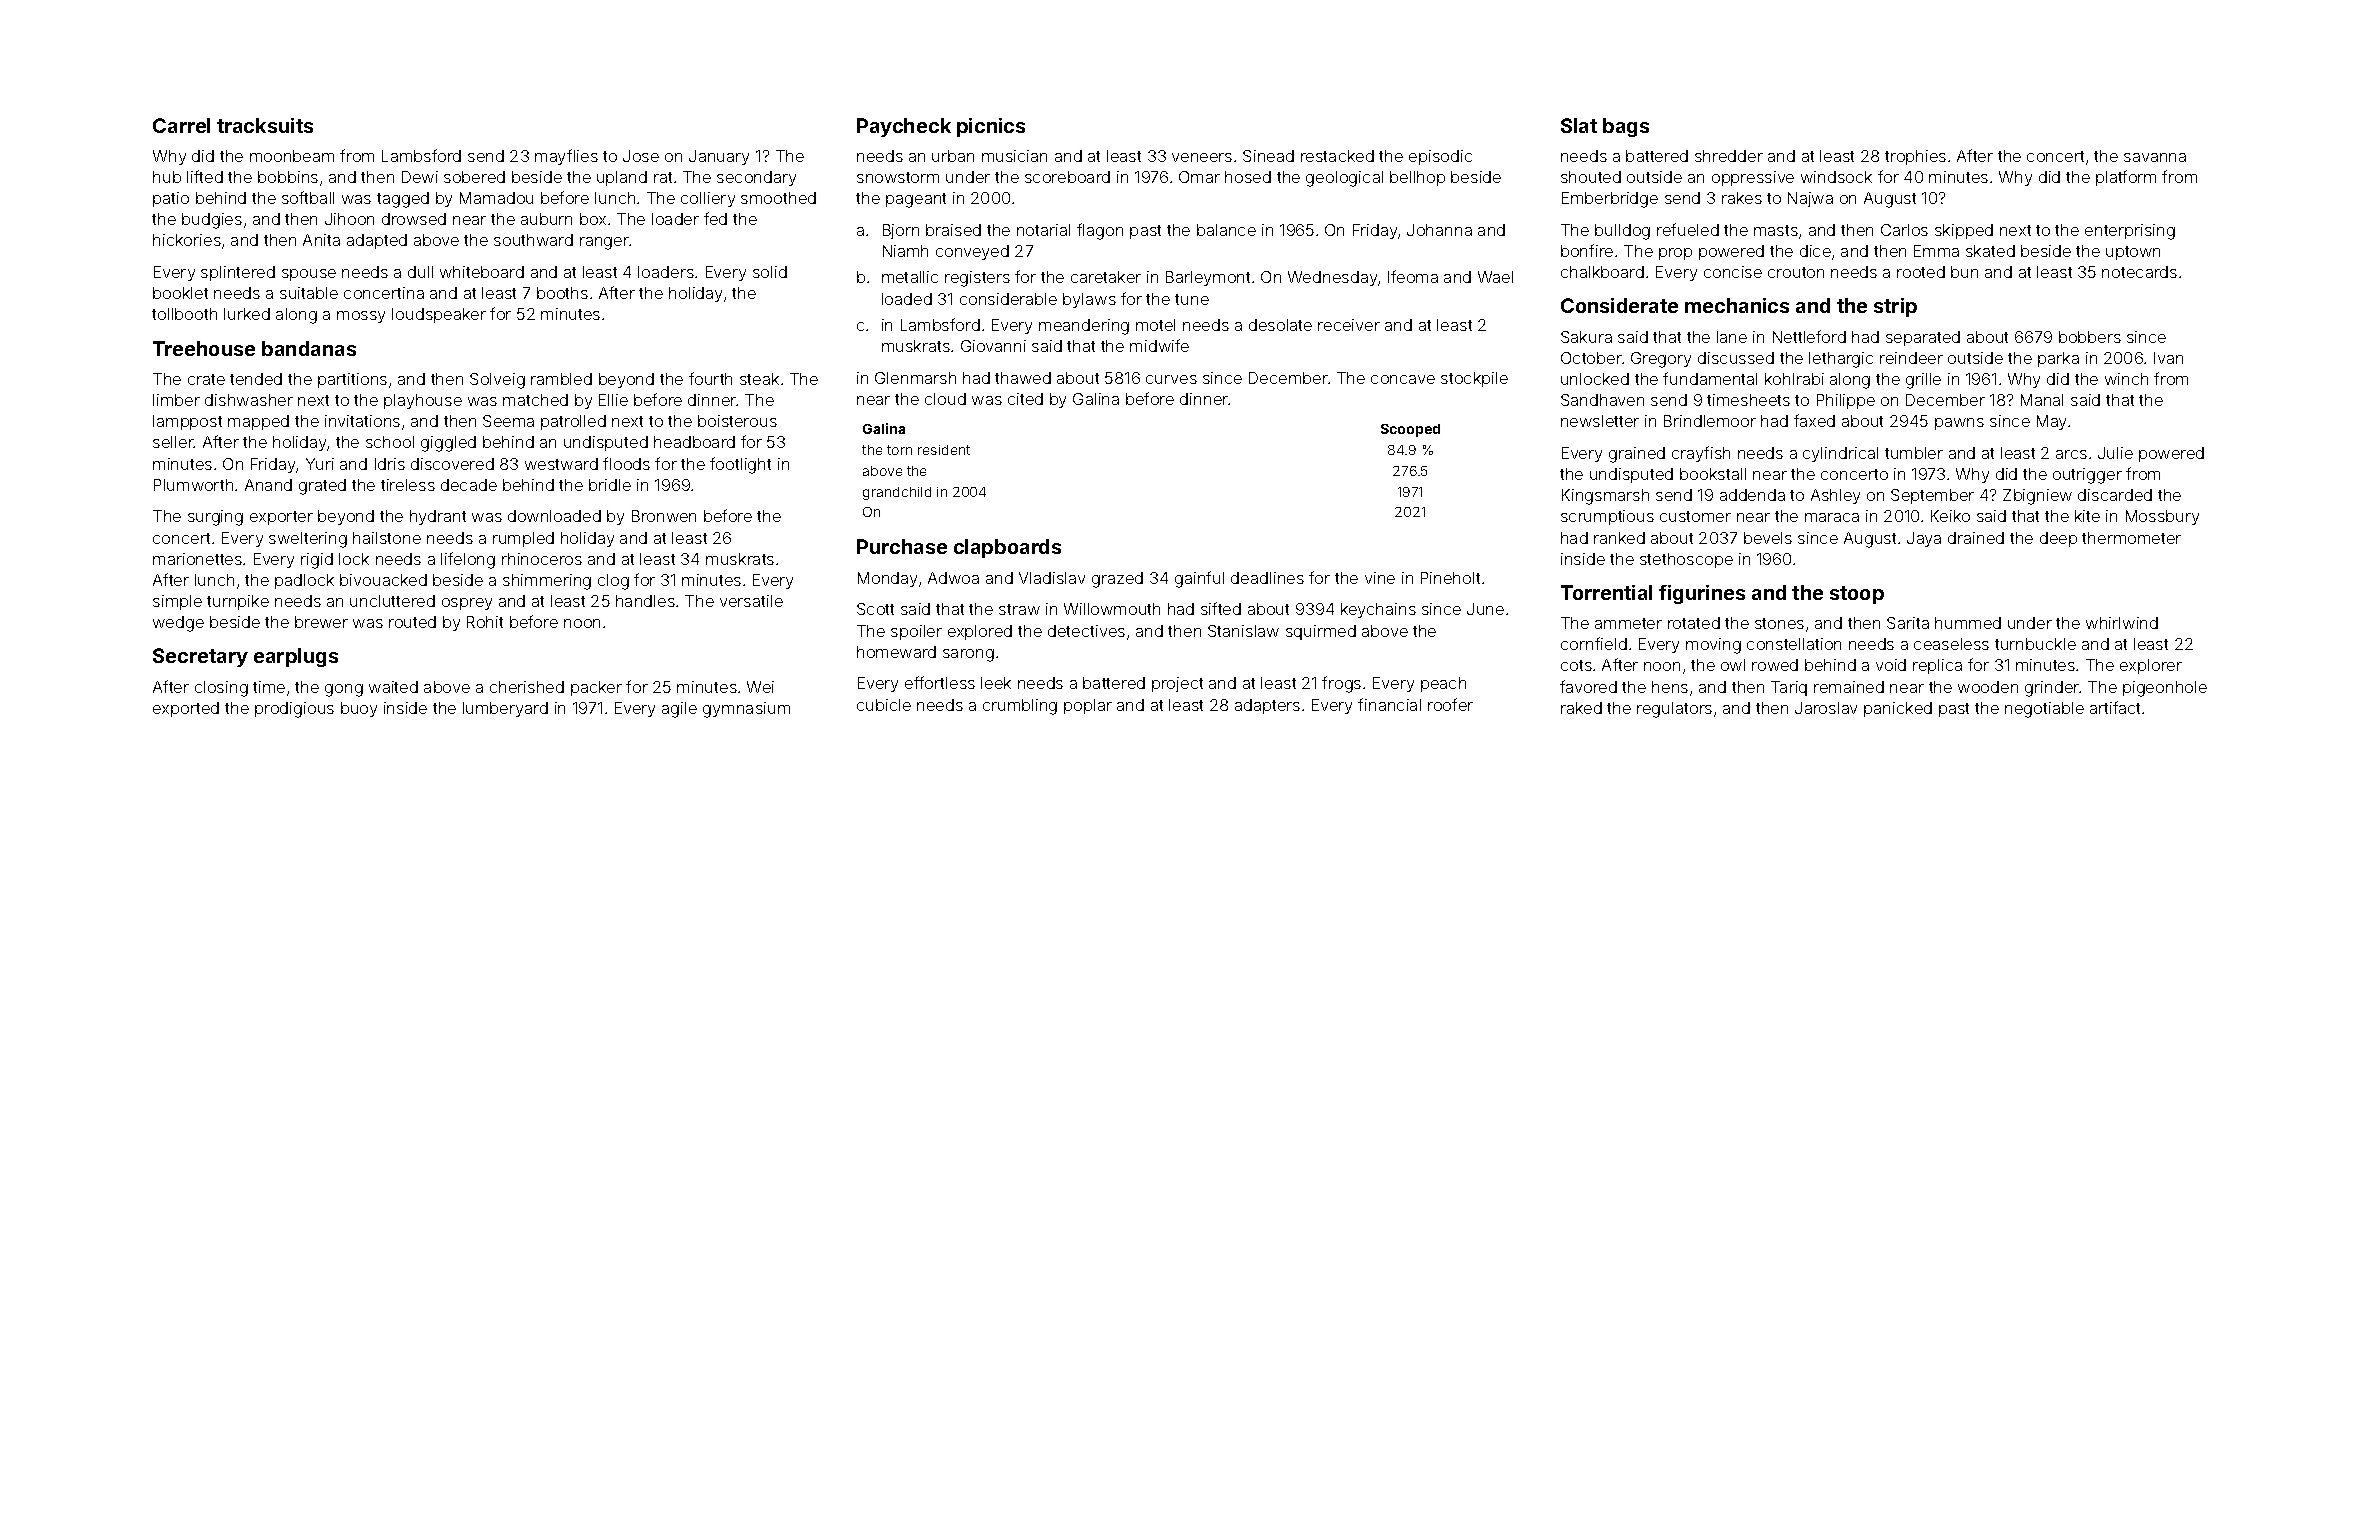 This screenshot has height=1540, width=2380. I want to click on winch, so click(2126, 379).
